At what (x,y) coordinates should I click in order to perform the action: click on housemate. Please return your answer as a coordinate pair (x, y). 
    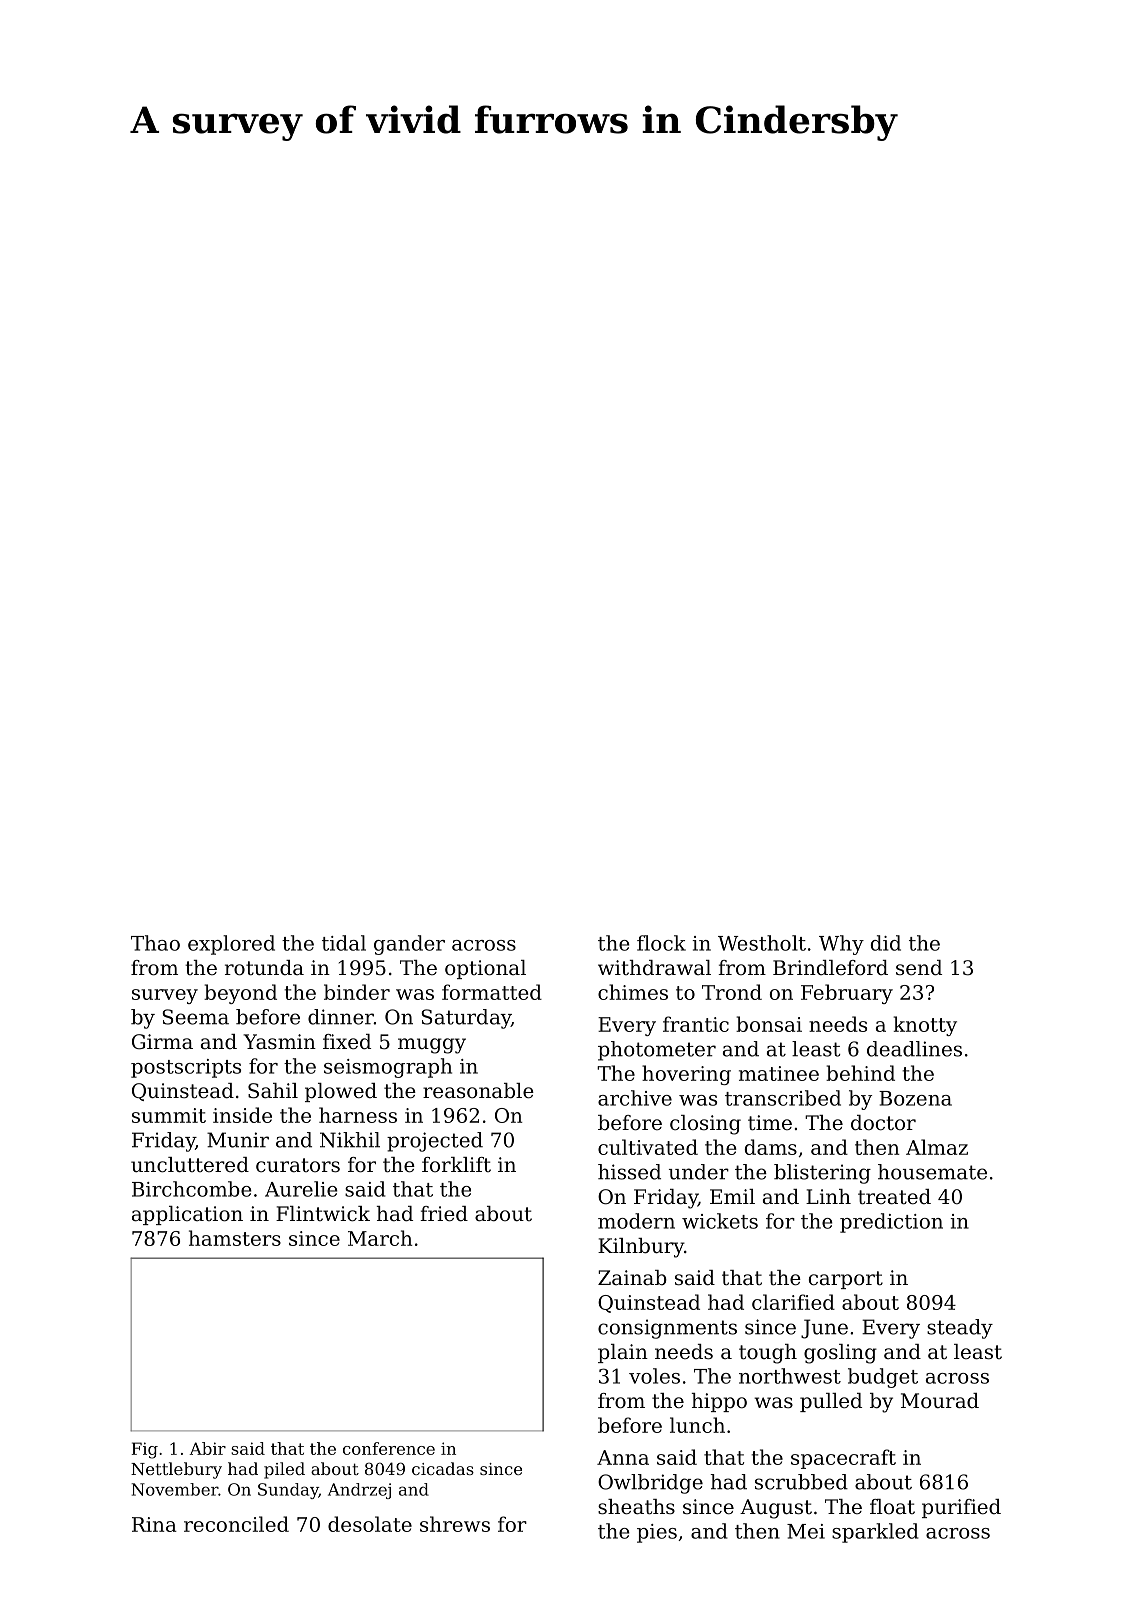
    Looking at the image, I should click on (932, 1172).
